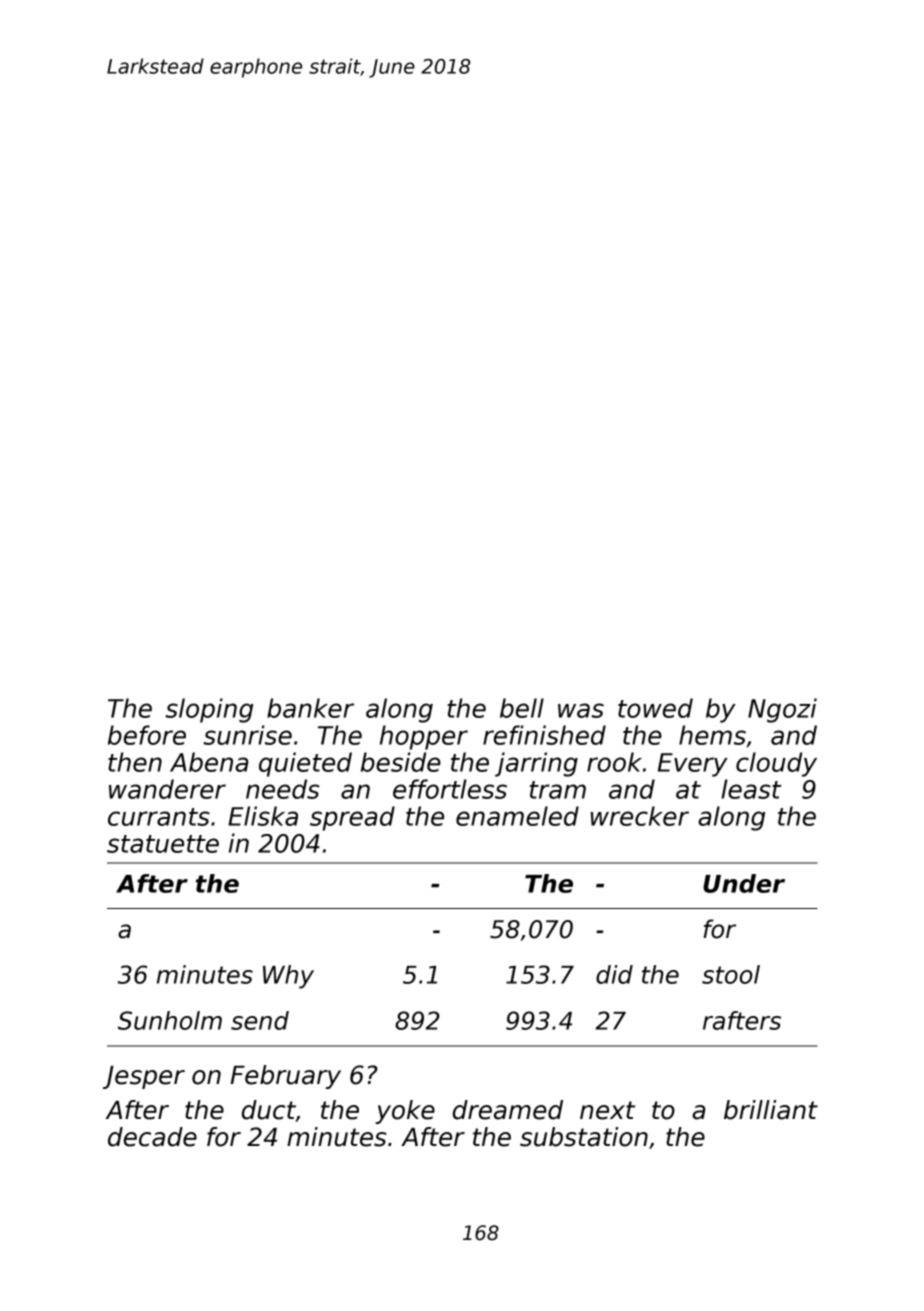 This image has width=924, height=1311. Describe the element at coordinates (310, 708) in the image. I see `banker` at that location.
